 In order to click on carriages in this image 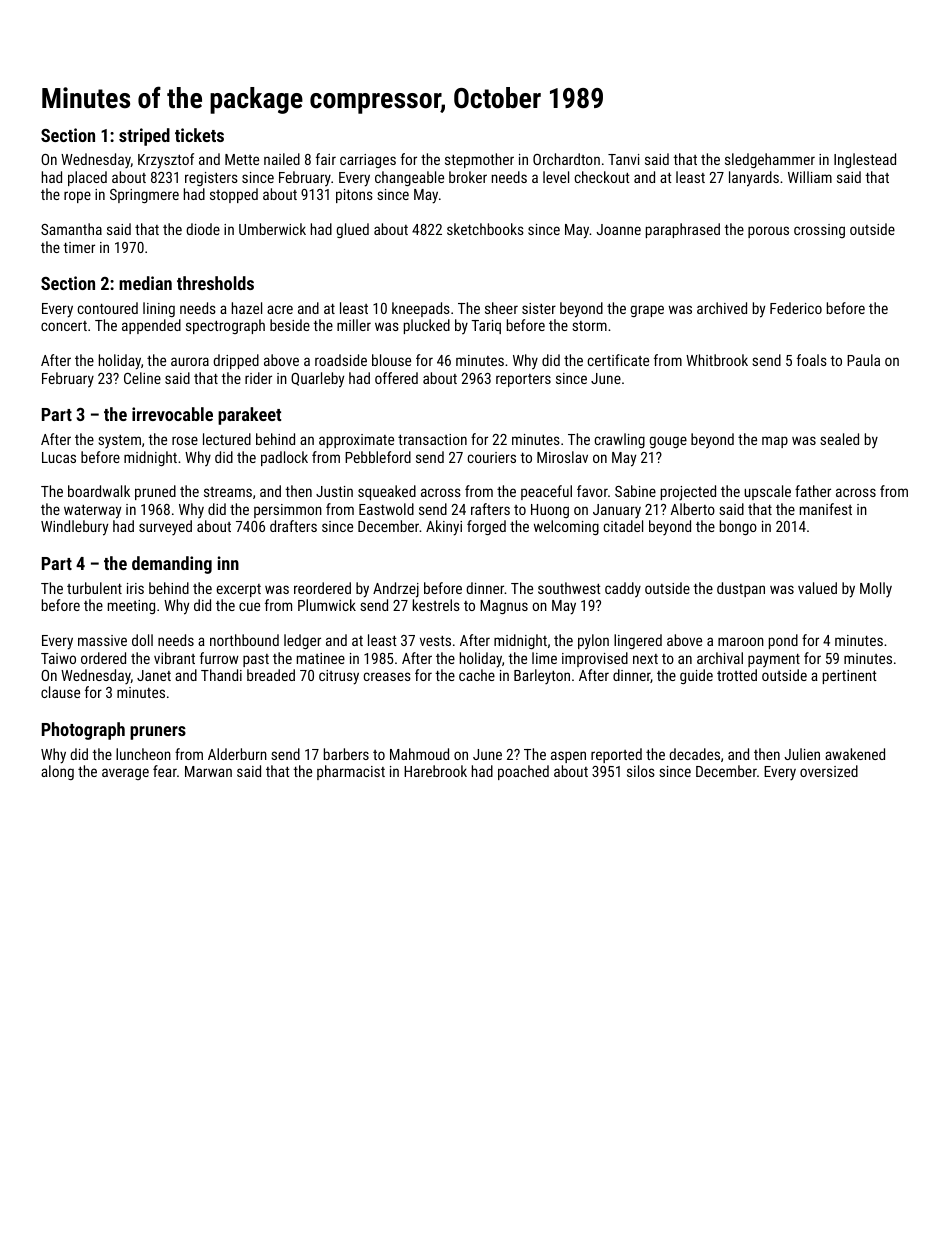, I will do `click(368, 161)`.
